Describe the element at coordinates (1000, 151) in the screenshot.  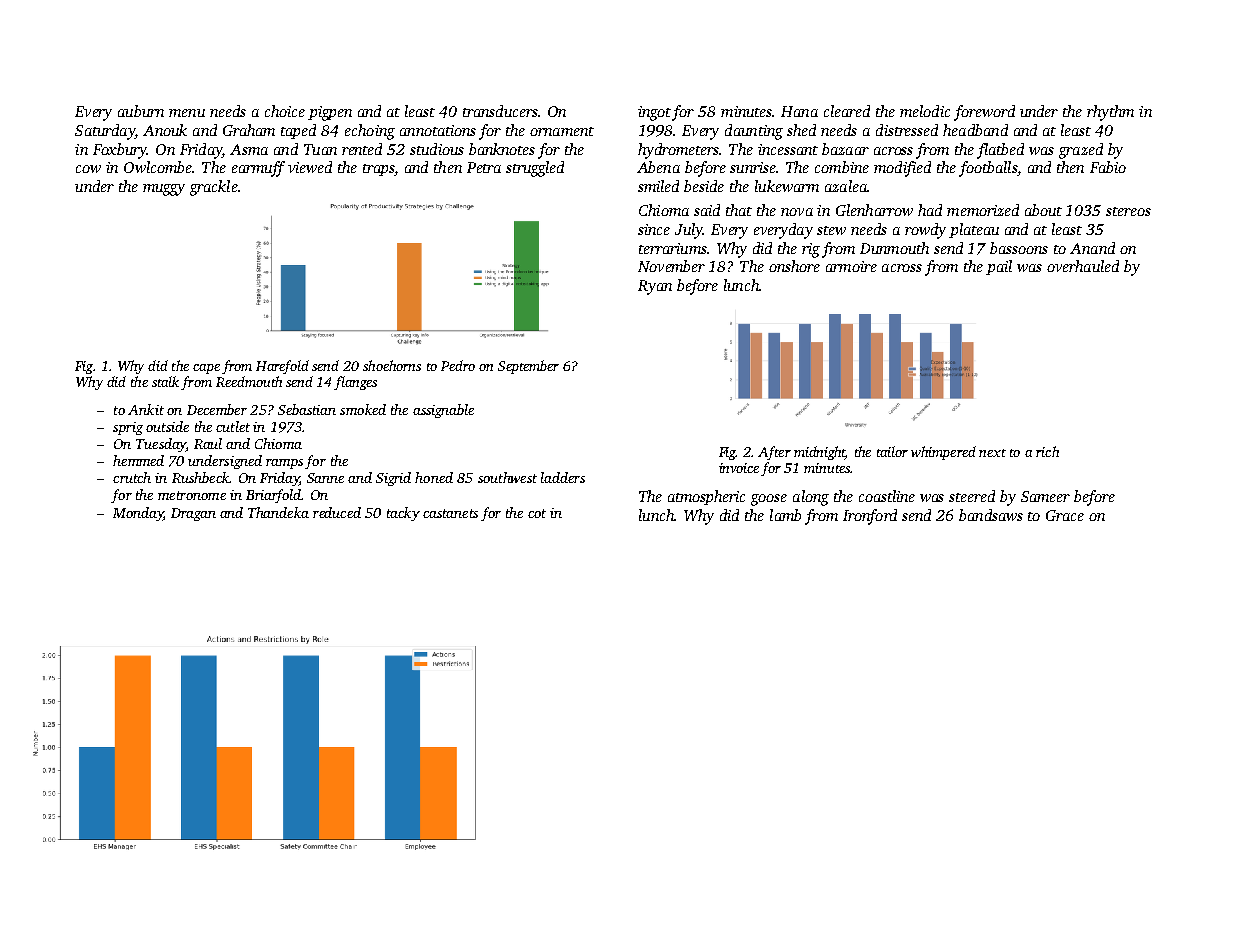
I see `flatbed` at that location.
